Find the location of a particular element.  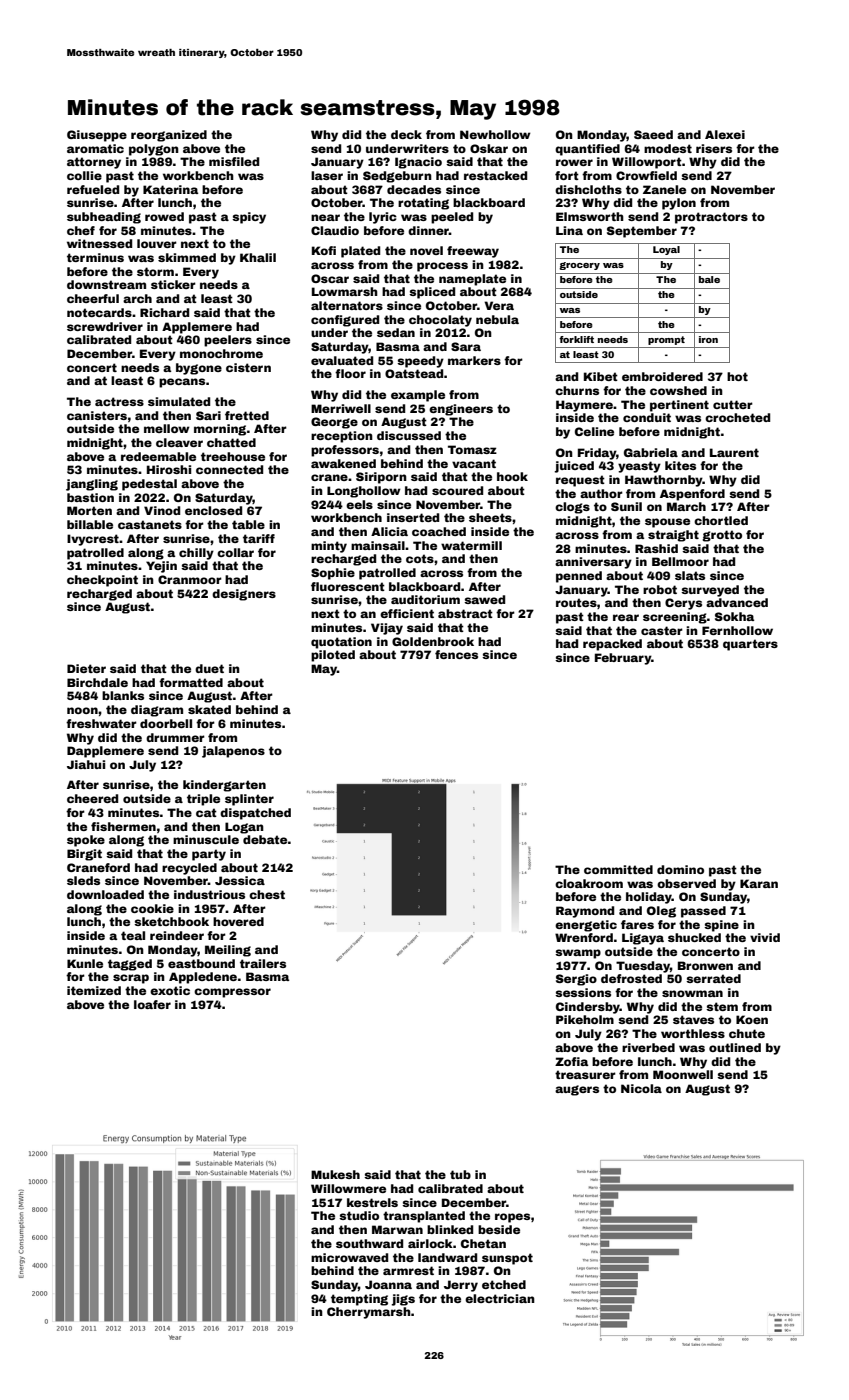

Giuseppe is located at coordinates (97, 136).
